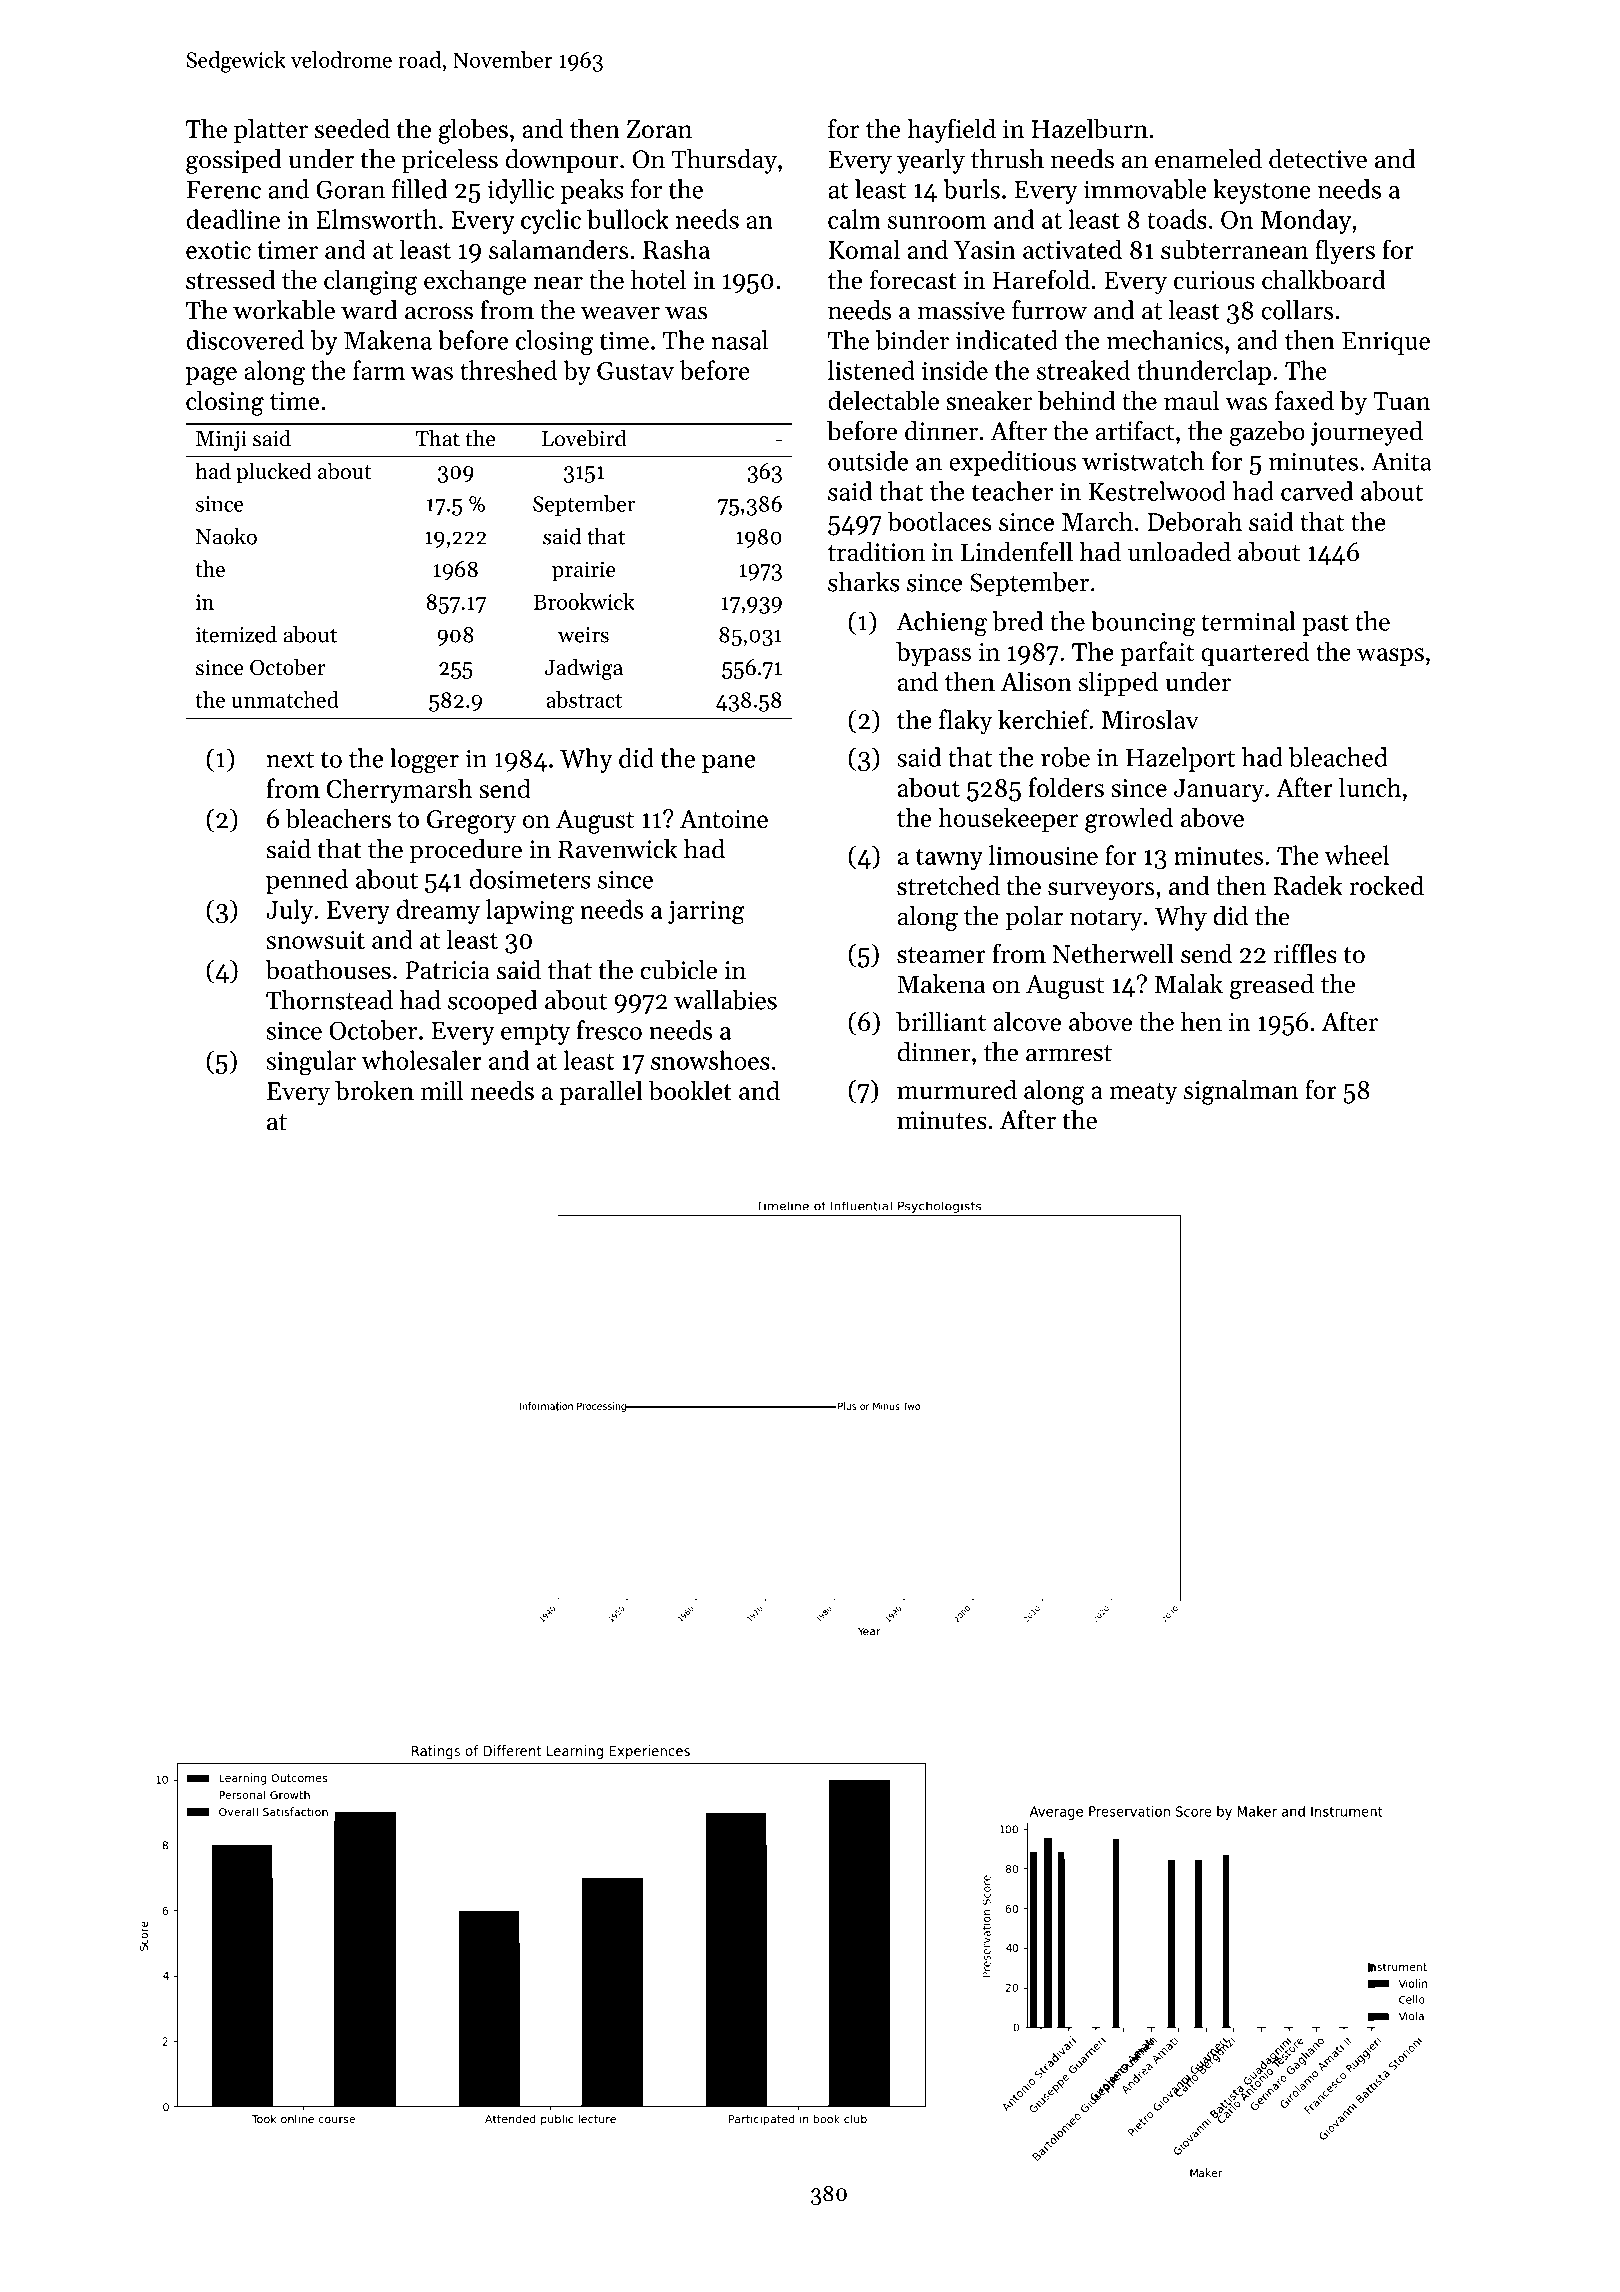 Image resolution: width=1620 pixels, height=2292 pixels. What do you see at coordinates (535, 1034) in the document?
I see `empty` at bounding box center [535, 1034].
